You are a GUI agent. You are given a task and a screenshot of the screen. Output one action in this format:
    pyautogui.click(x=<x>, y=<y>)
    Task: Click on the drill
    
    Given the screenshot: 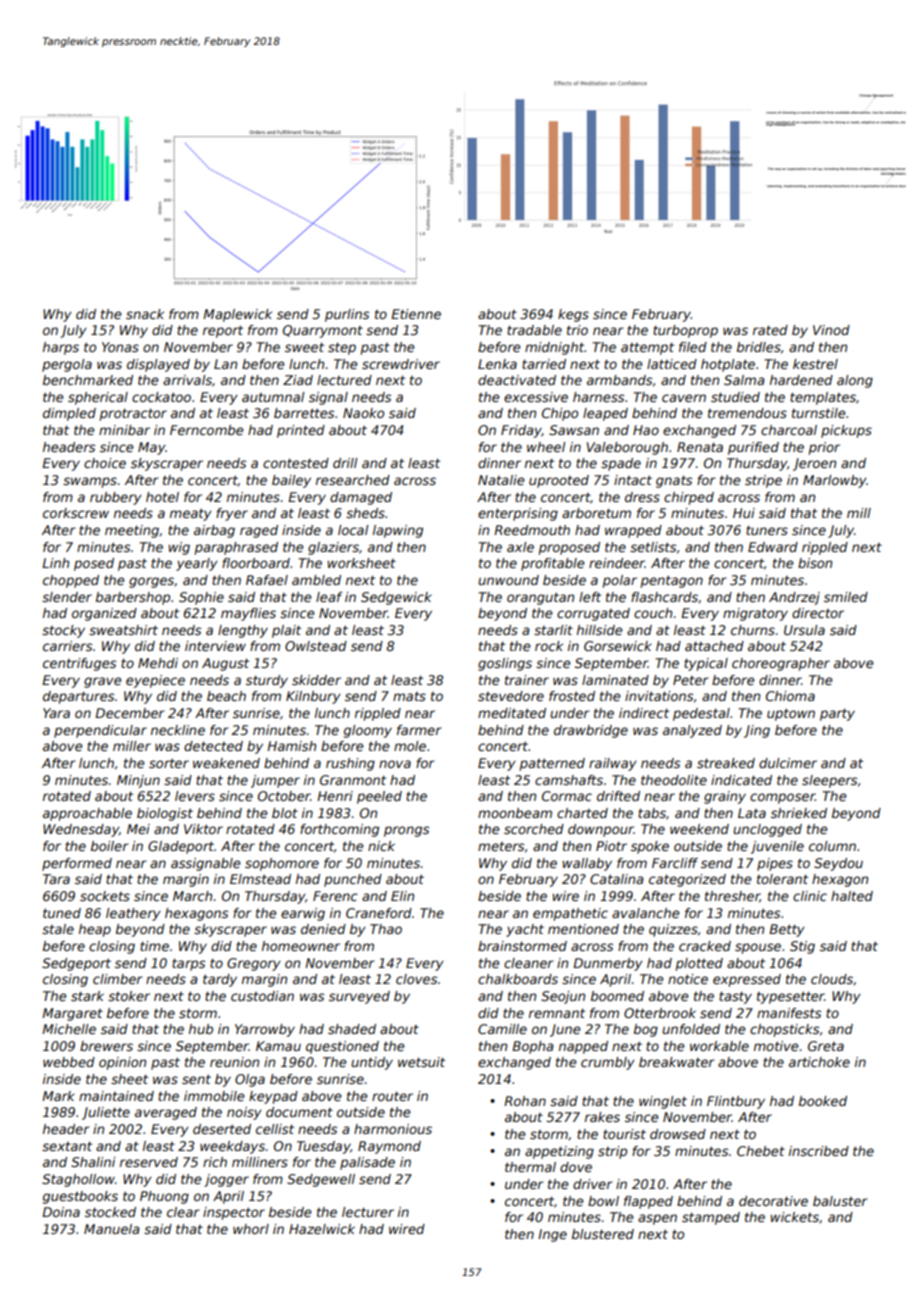 What is the action you would take?
    pyautogui.click(x=345, y=463)
